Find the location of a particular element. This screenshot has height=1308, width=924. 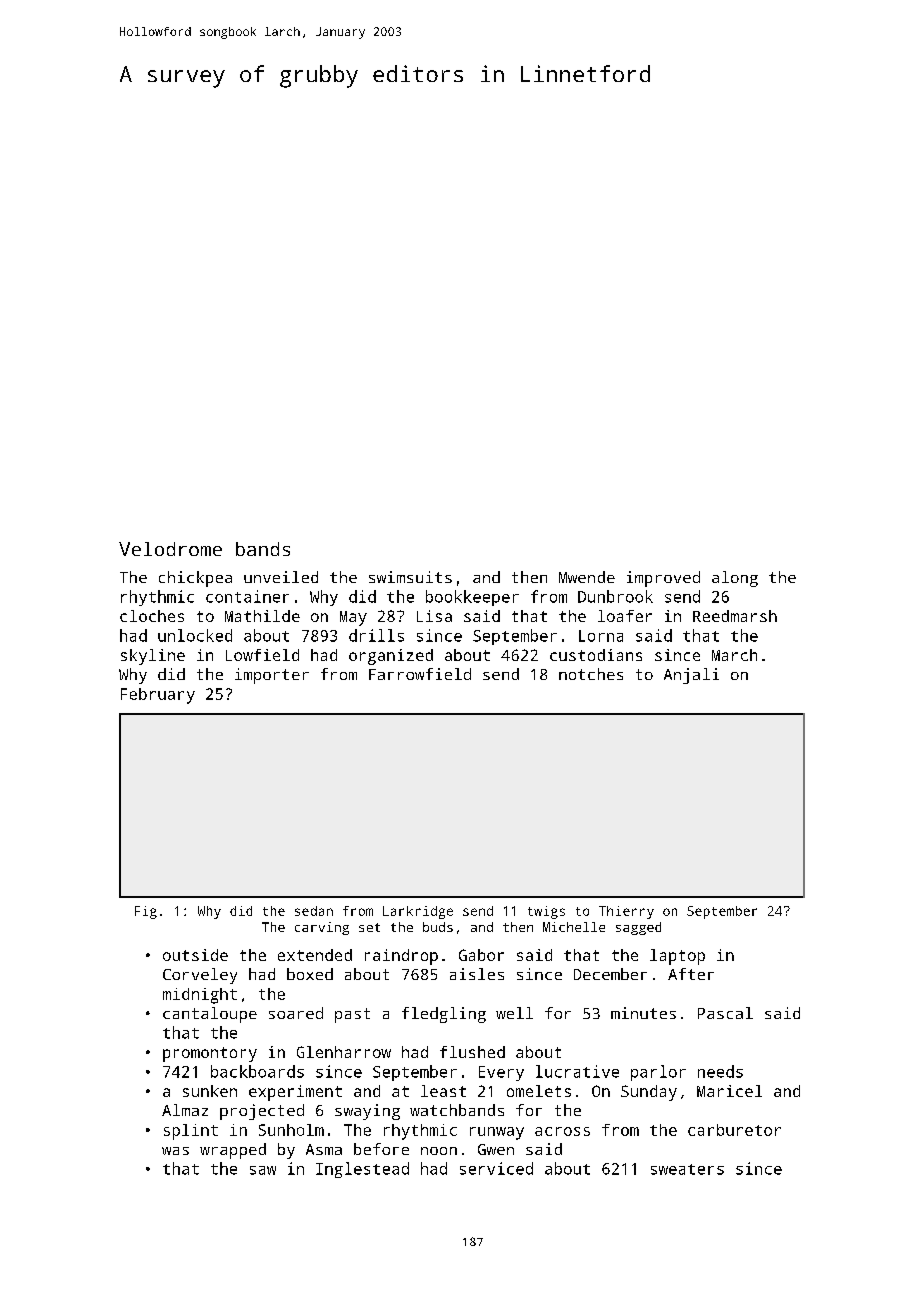

bookkeeper is located at coordinates (472, 598).
